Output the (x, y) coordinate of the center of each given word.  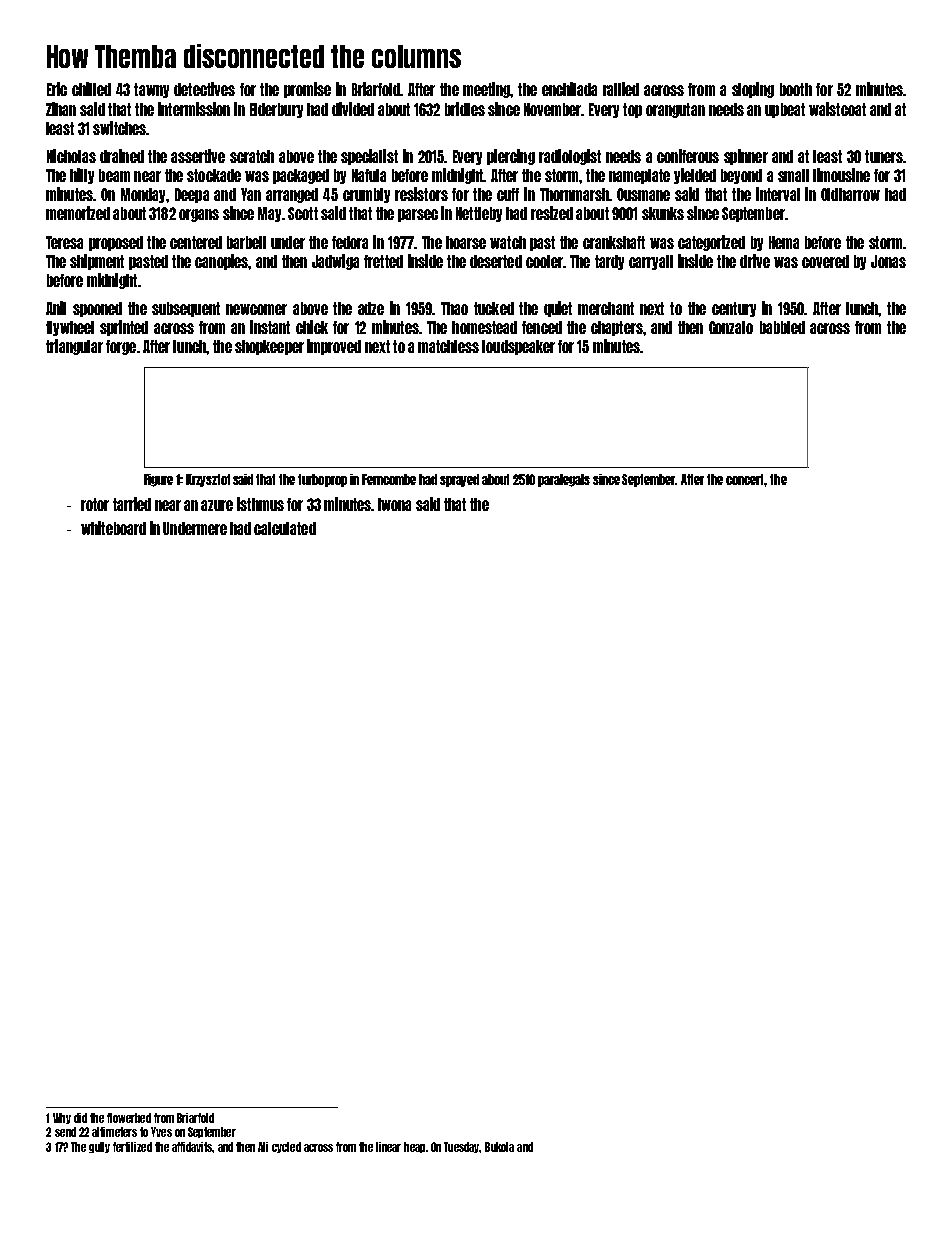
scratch (252, 156)
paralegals (564, 480)
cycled (286, 1147)
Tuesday (462, 1147)
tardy (609, 262)
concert (745, 479)
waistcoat (837, 109)
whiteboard (113, 528)
